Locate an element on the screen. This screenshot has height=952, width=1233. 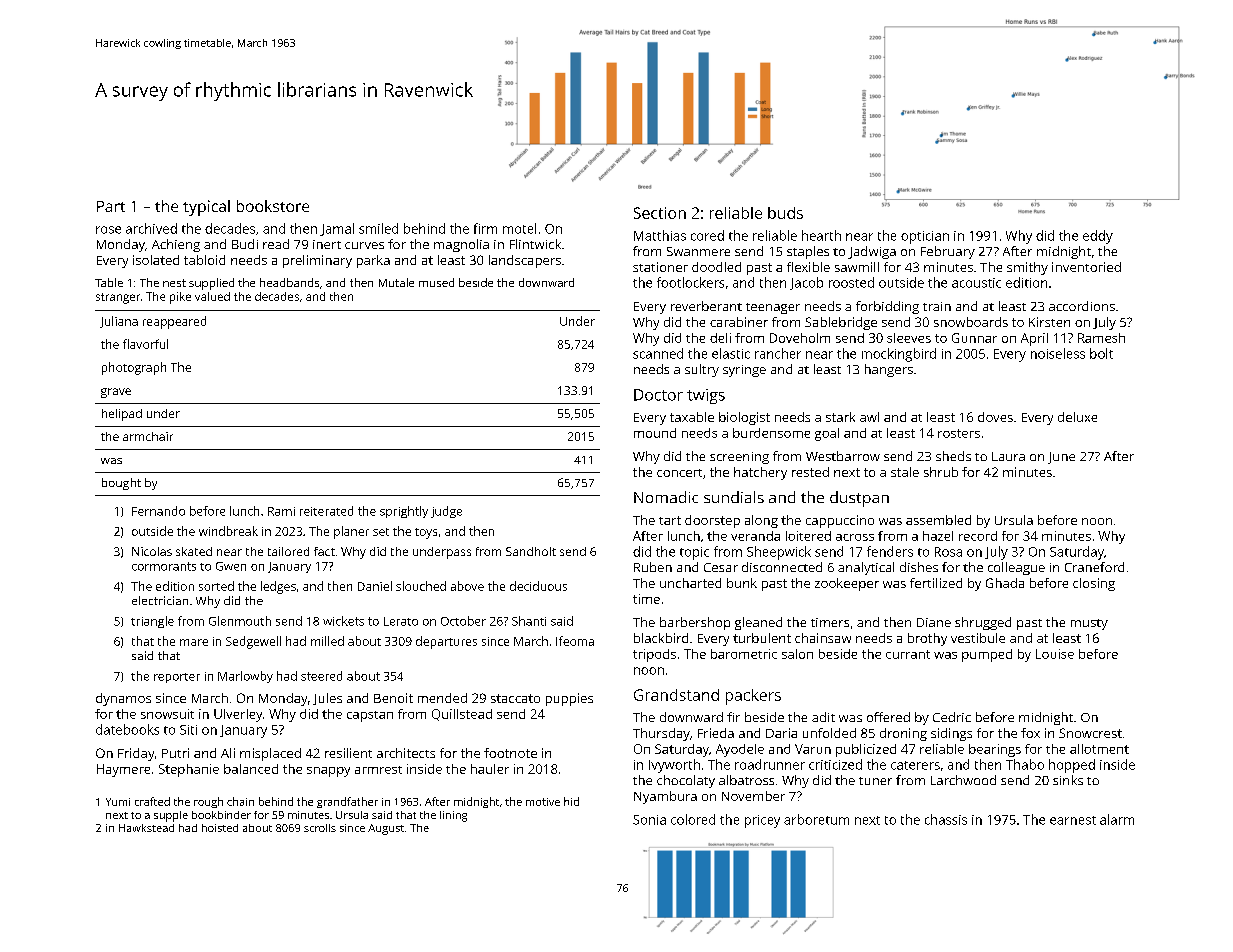
Lerato is located at coordinates (401, 621).
